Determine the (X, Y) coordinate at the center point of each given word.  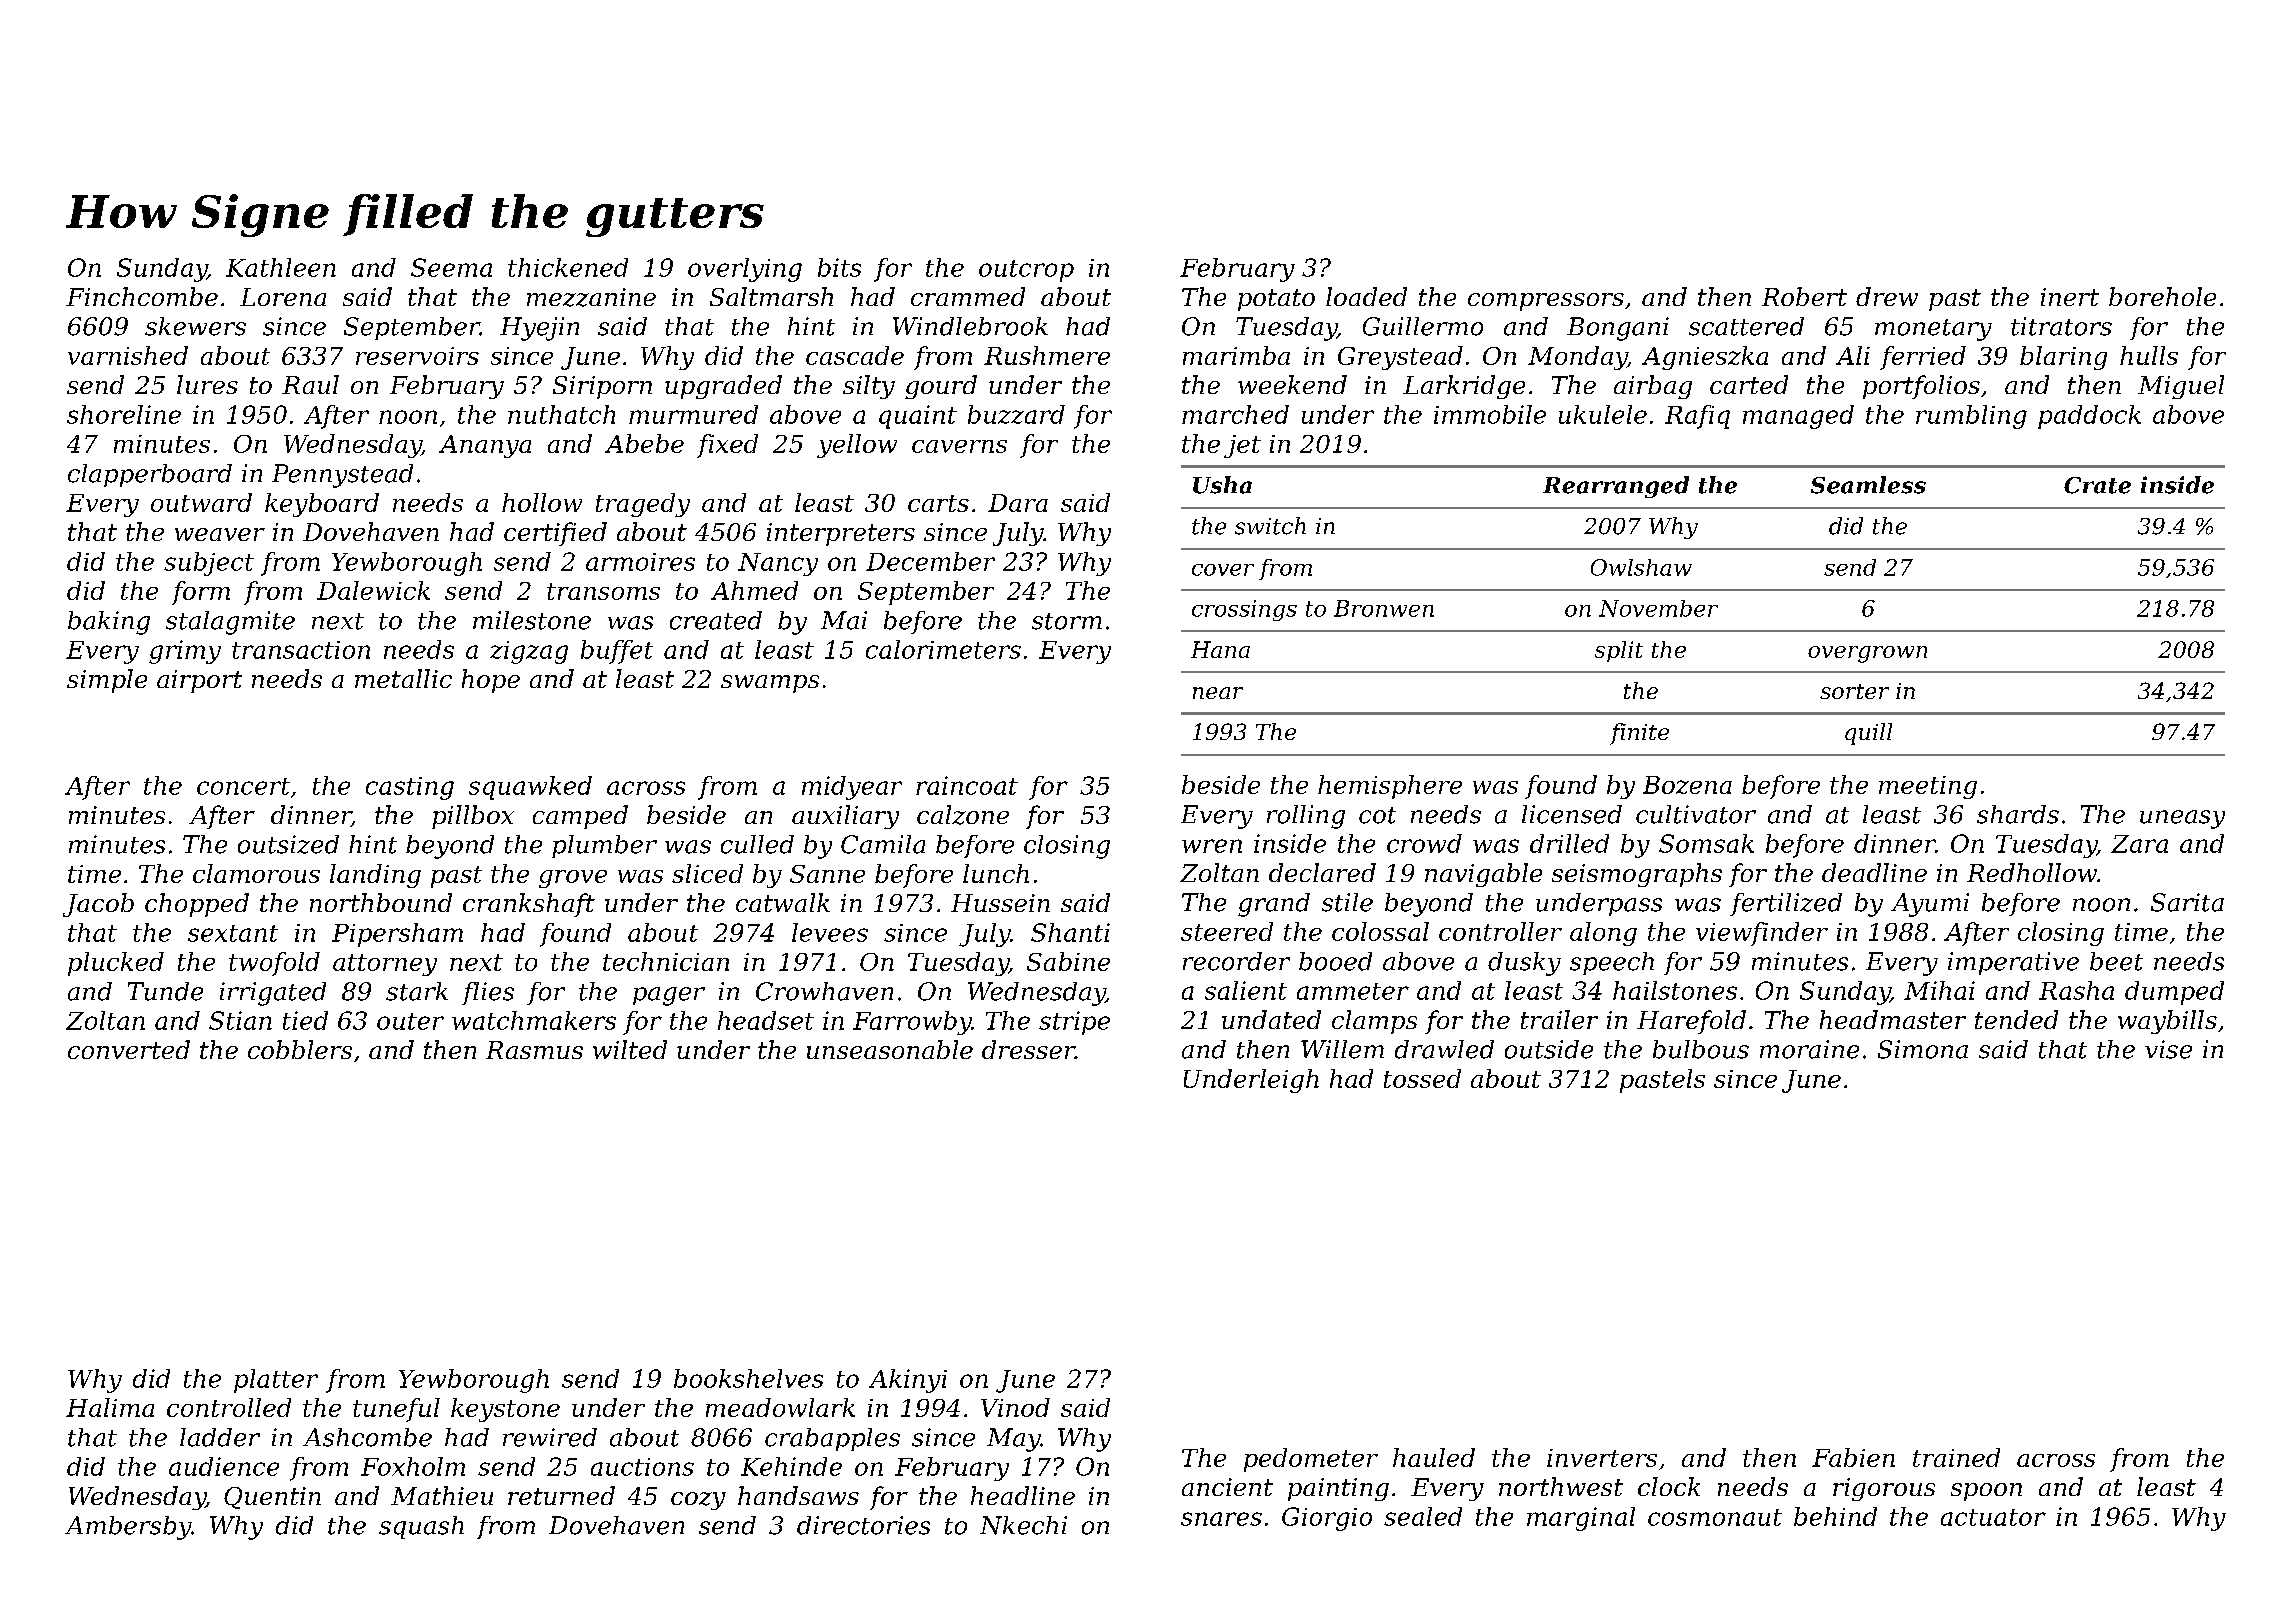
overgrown (1867, 654)
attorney (385, 965)
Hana (1220, 649)
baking (109, 623)
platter (276, 1381)
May (1013, 1440)
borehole (2162, 296)
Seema (451, 267)
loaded (1366, 296)
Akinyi (908, 1381)
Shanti (1070, 932)
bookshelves (748, 1378)
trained (1956, 1457)
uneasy (2182, 819)
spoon (1986, 1492)
